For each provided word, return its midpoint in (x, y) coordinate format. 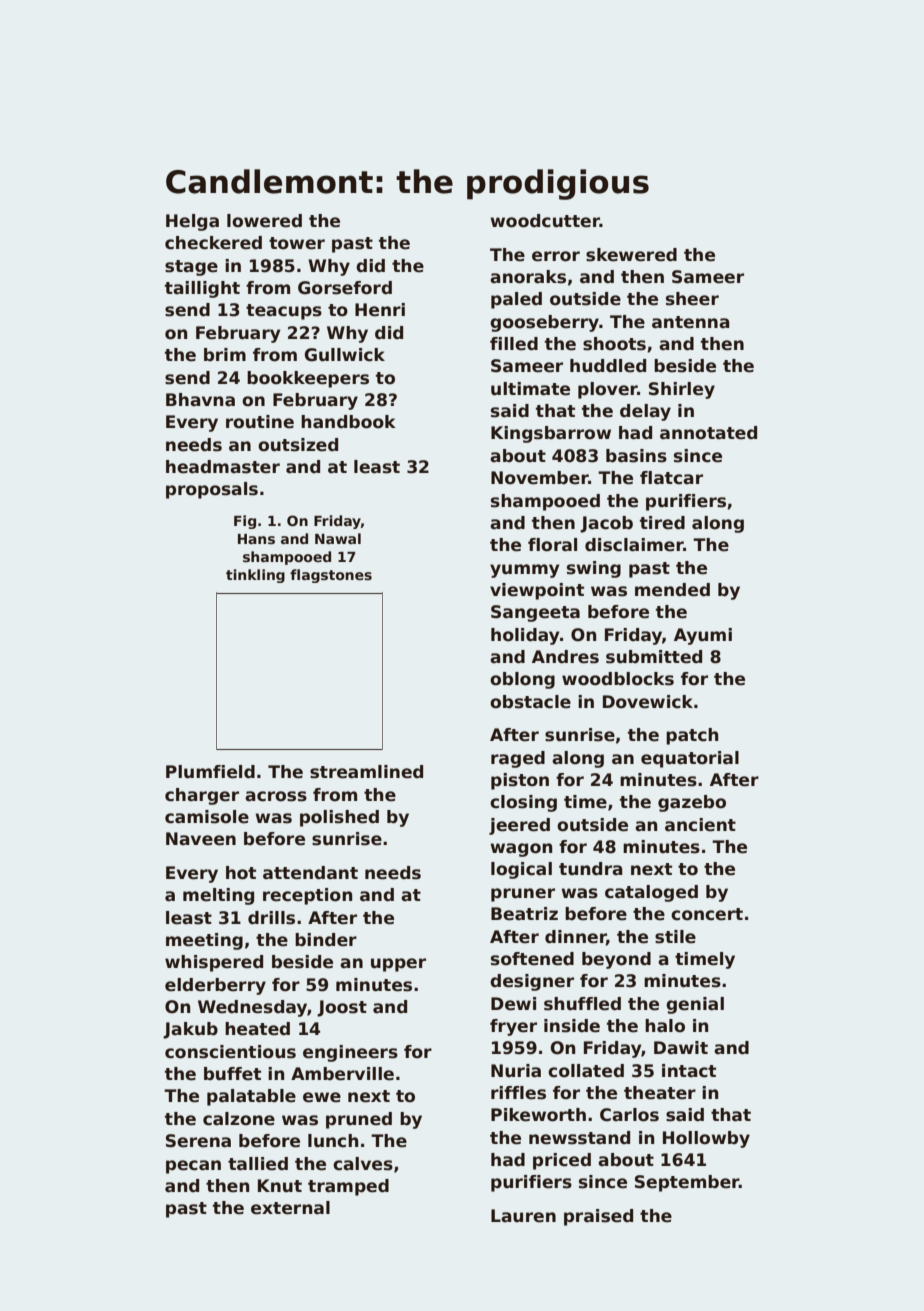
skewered (631, 255)
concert (707, 914)
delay (645, 412)
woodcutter (545, 221)
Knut (280, 1186)
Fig (245, 522)
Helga (192, 222)
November (539, 478)
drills (271, 918)
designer (532, 982)
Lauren (523, 1216)
